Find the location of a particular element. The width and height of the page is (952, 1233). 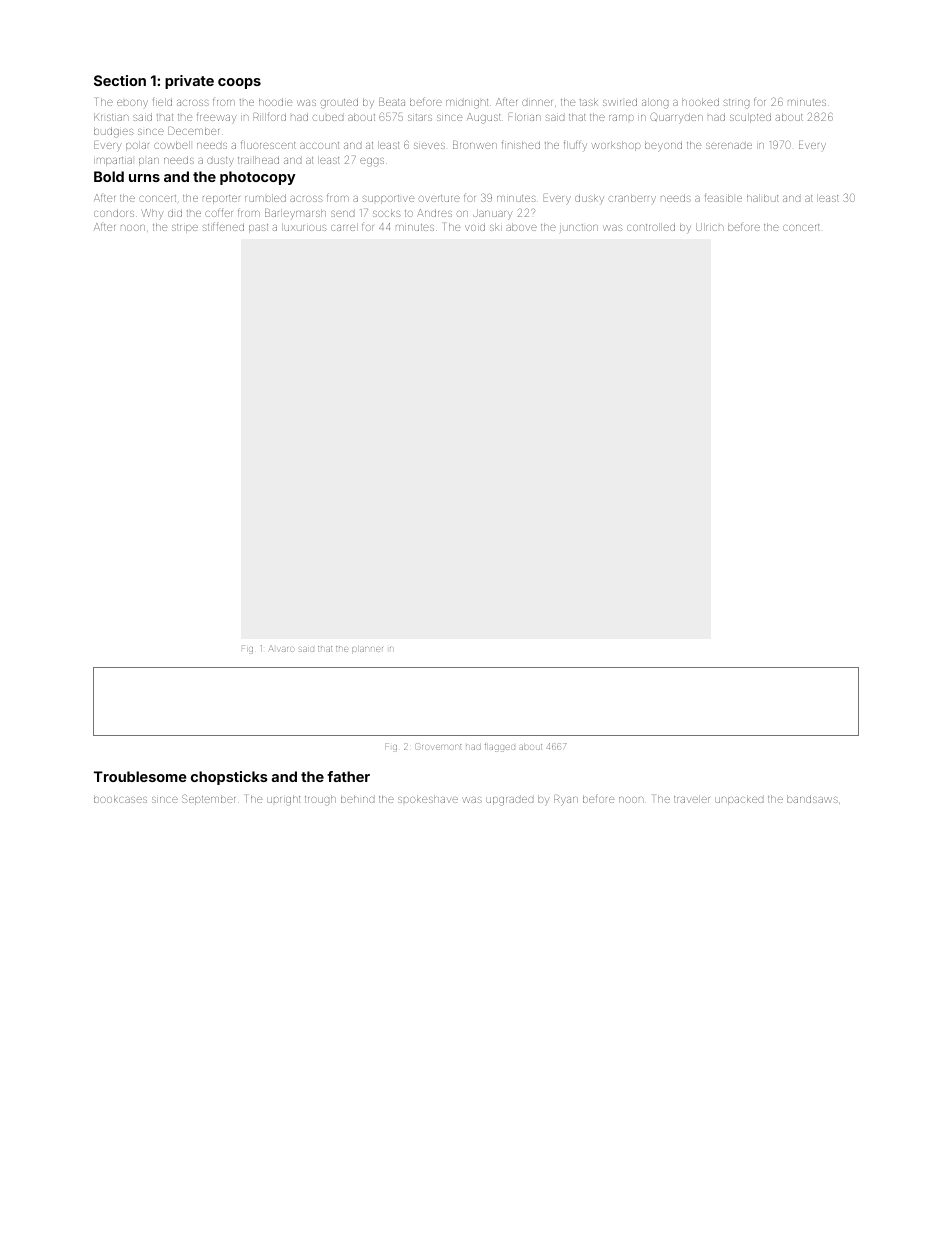

bookcases is located at coordinates (120, 799).
